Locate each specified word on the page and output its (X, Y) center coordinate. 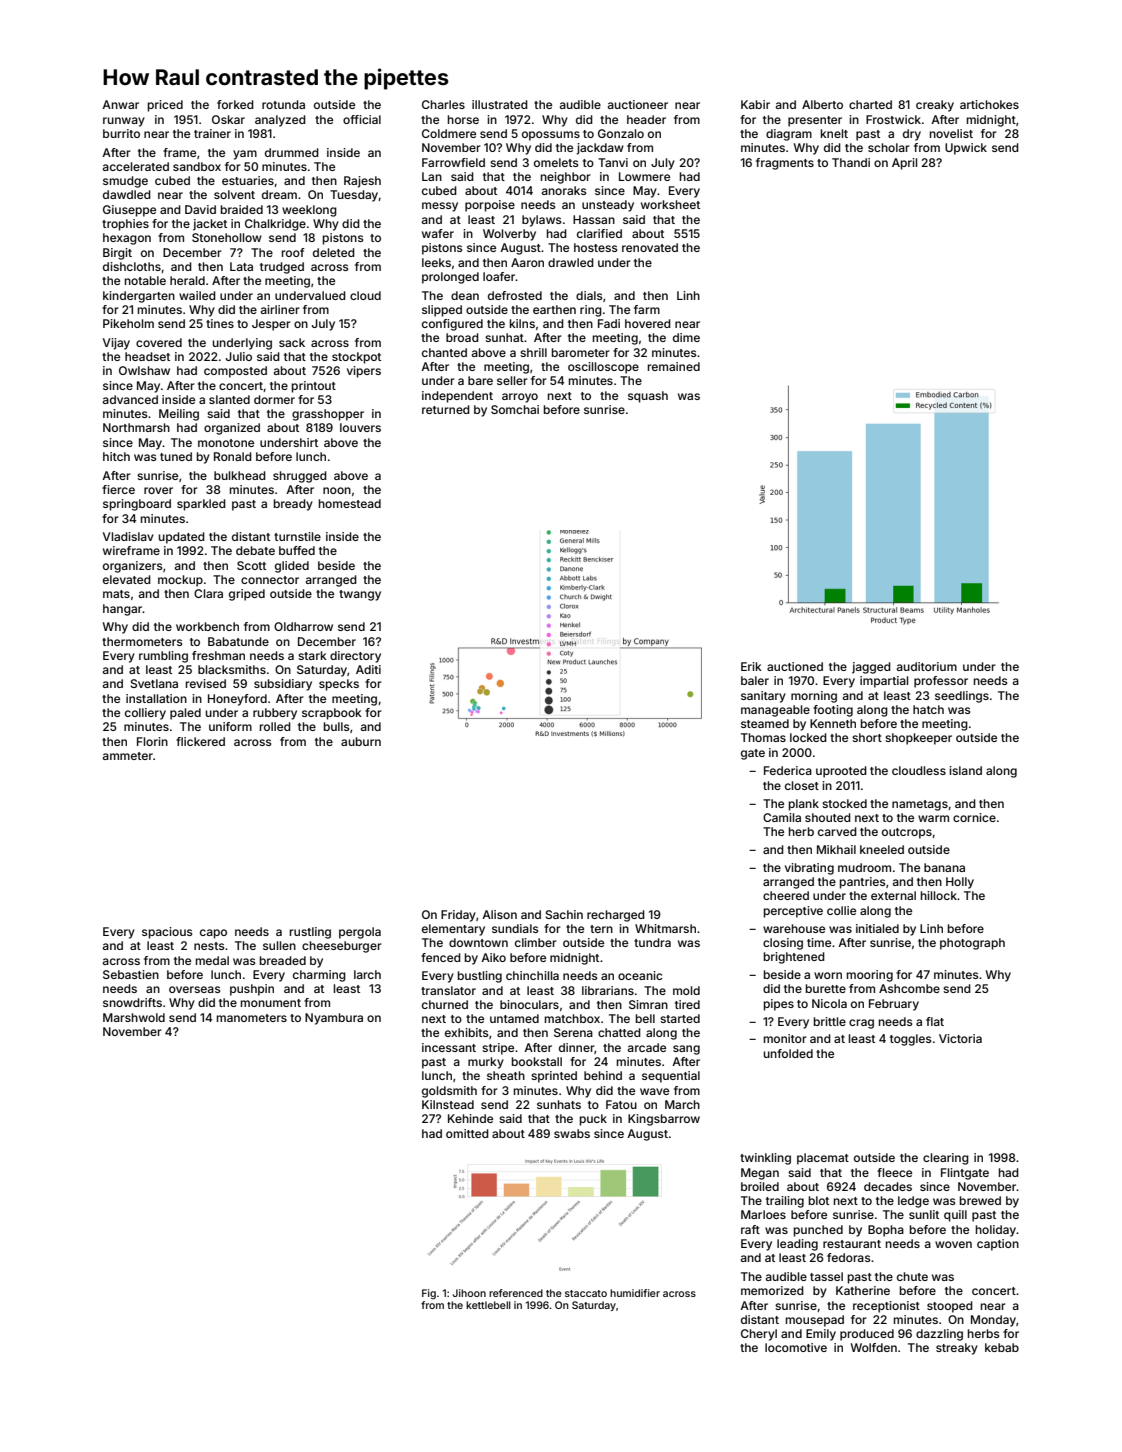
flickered (200, 741)
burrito (121, 133)
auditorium (927, 666)
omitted (467, 1133)
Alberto (822, 104)
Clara (208, 593)
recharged (616, 916)
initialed (877, 928)
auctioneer (638, 104)
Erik (751, 666)
